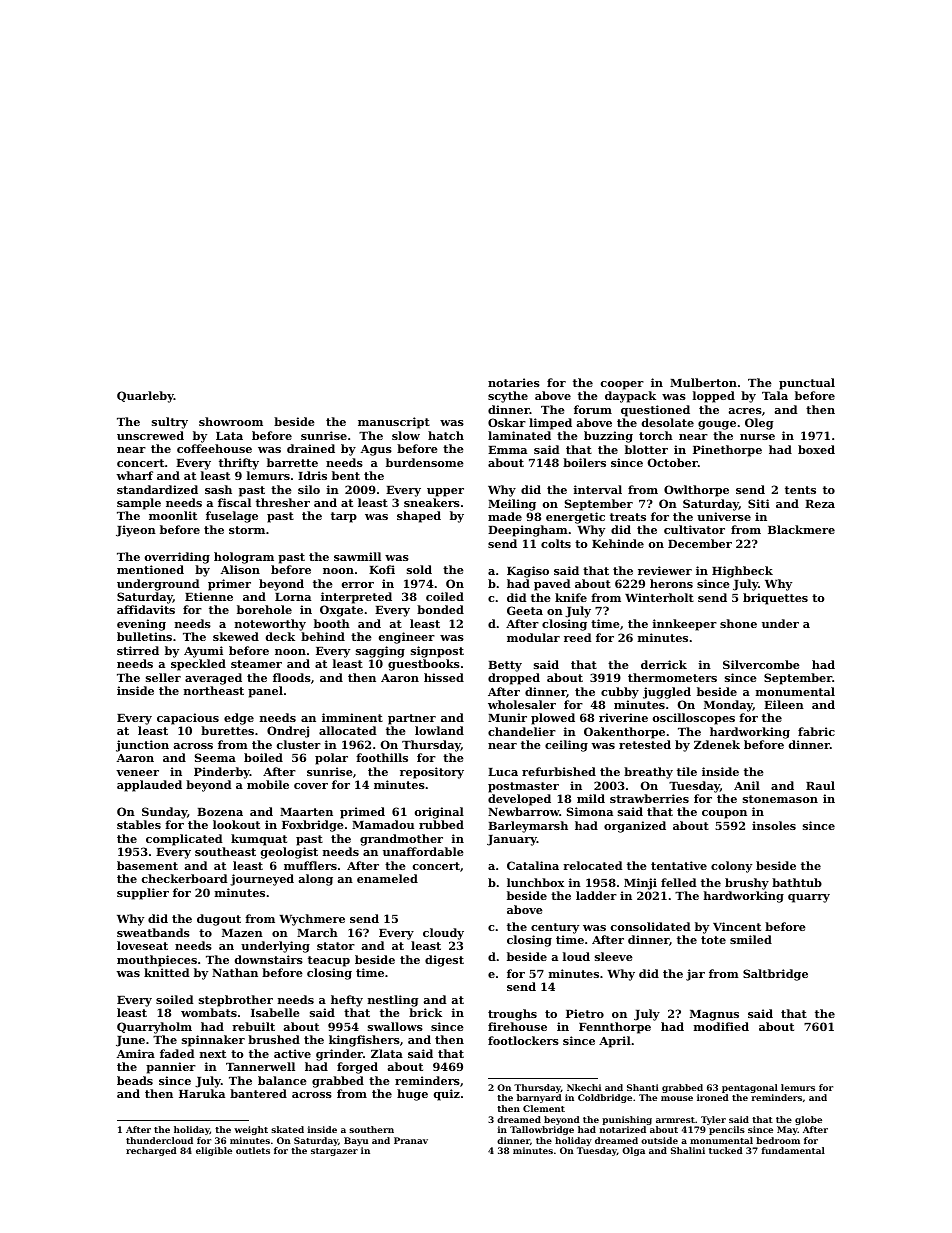 Image resolution: width=952 pixels, height=1233 pixels. Describe the element at coordinates (444, 961) in the screenshot. I see `digest` at that location.
